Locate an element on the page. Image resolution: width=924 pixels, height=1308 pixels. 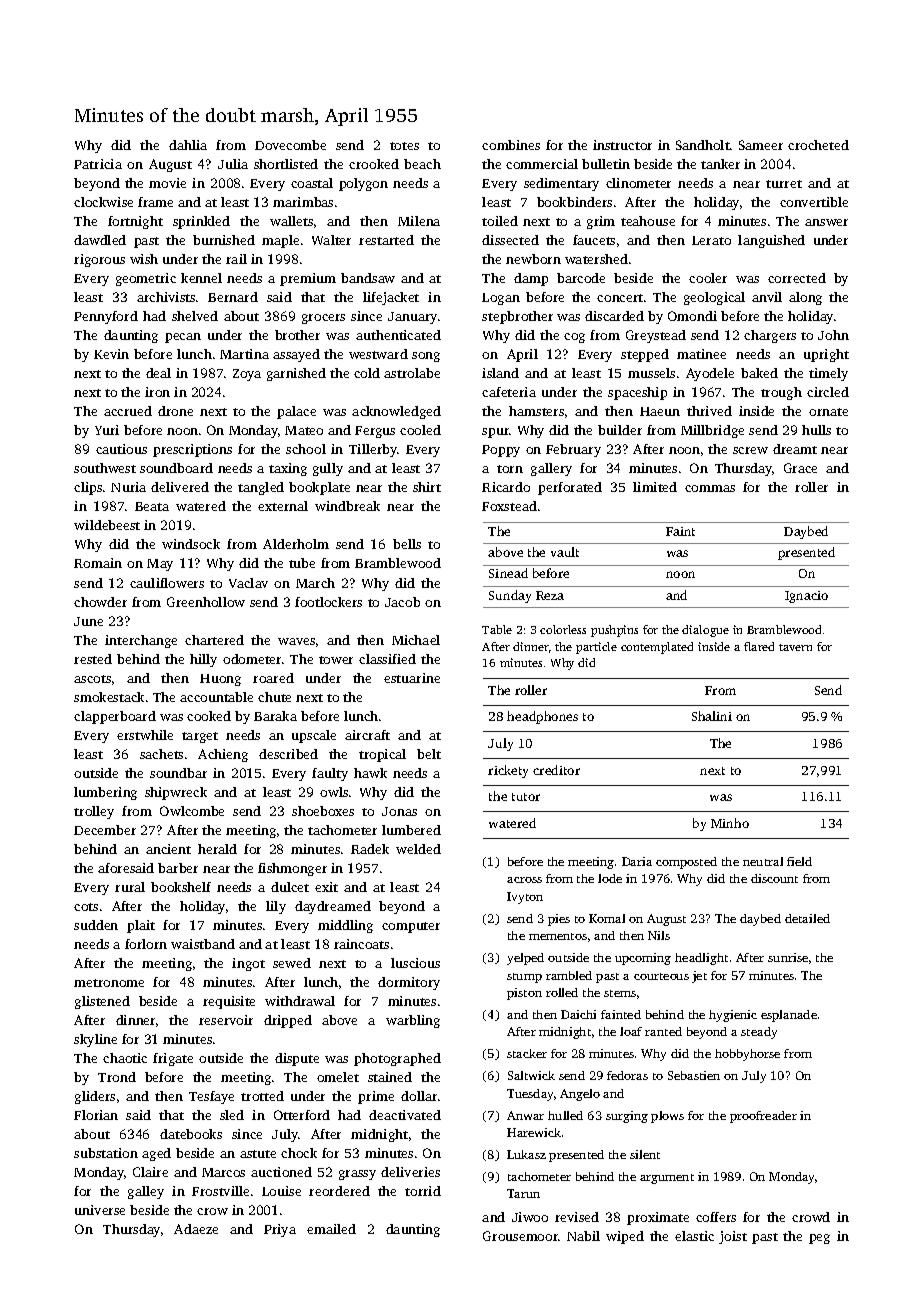
burnished is located at coordinates (224, 240).
